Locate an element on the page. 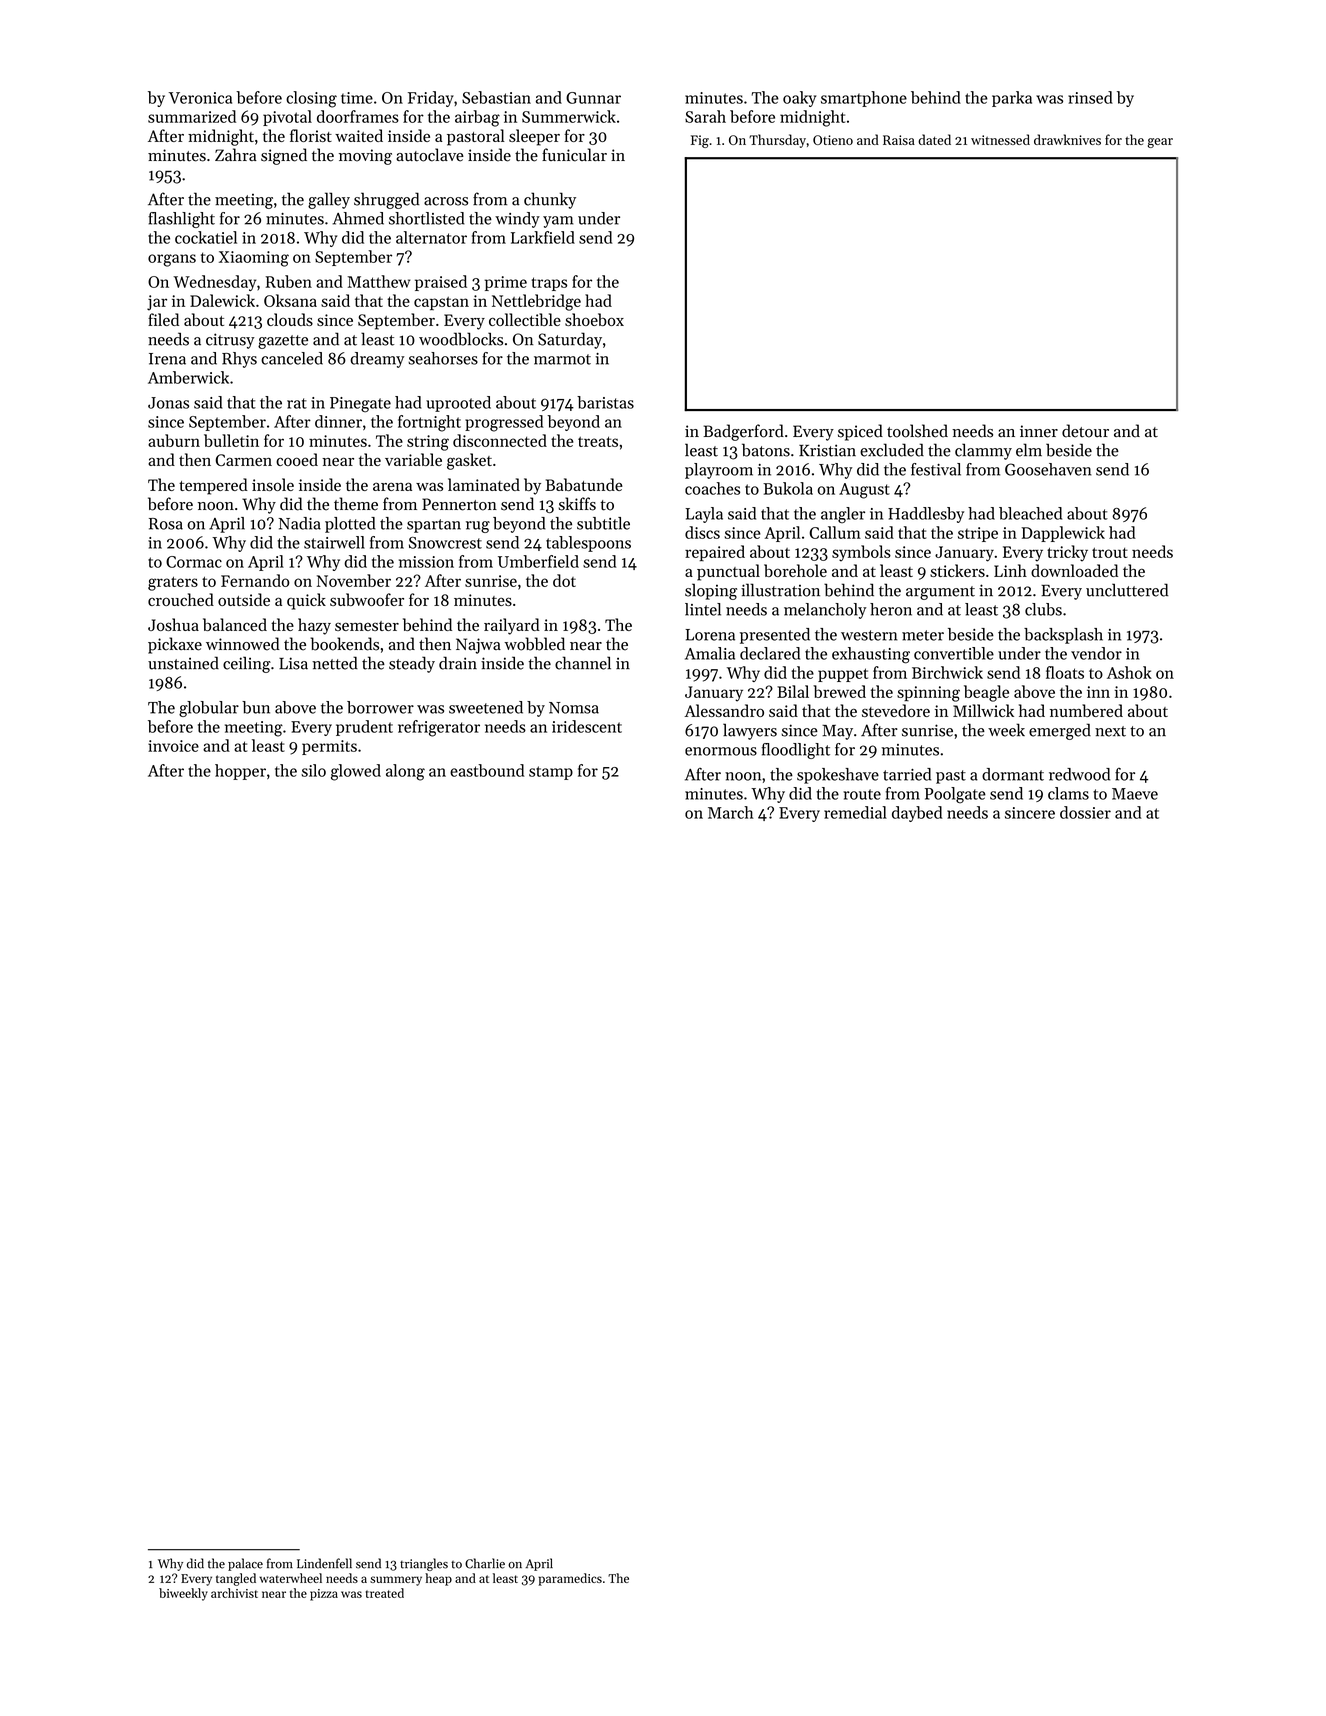 The image size is (1326, 1716). Charlie is located at coordinates (485, 1563).
